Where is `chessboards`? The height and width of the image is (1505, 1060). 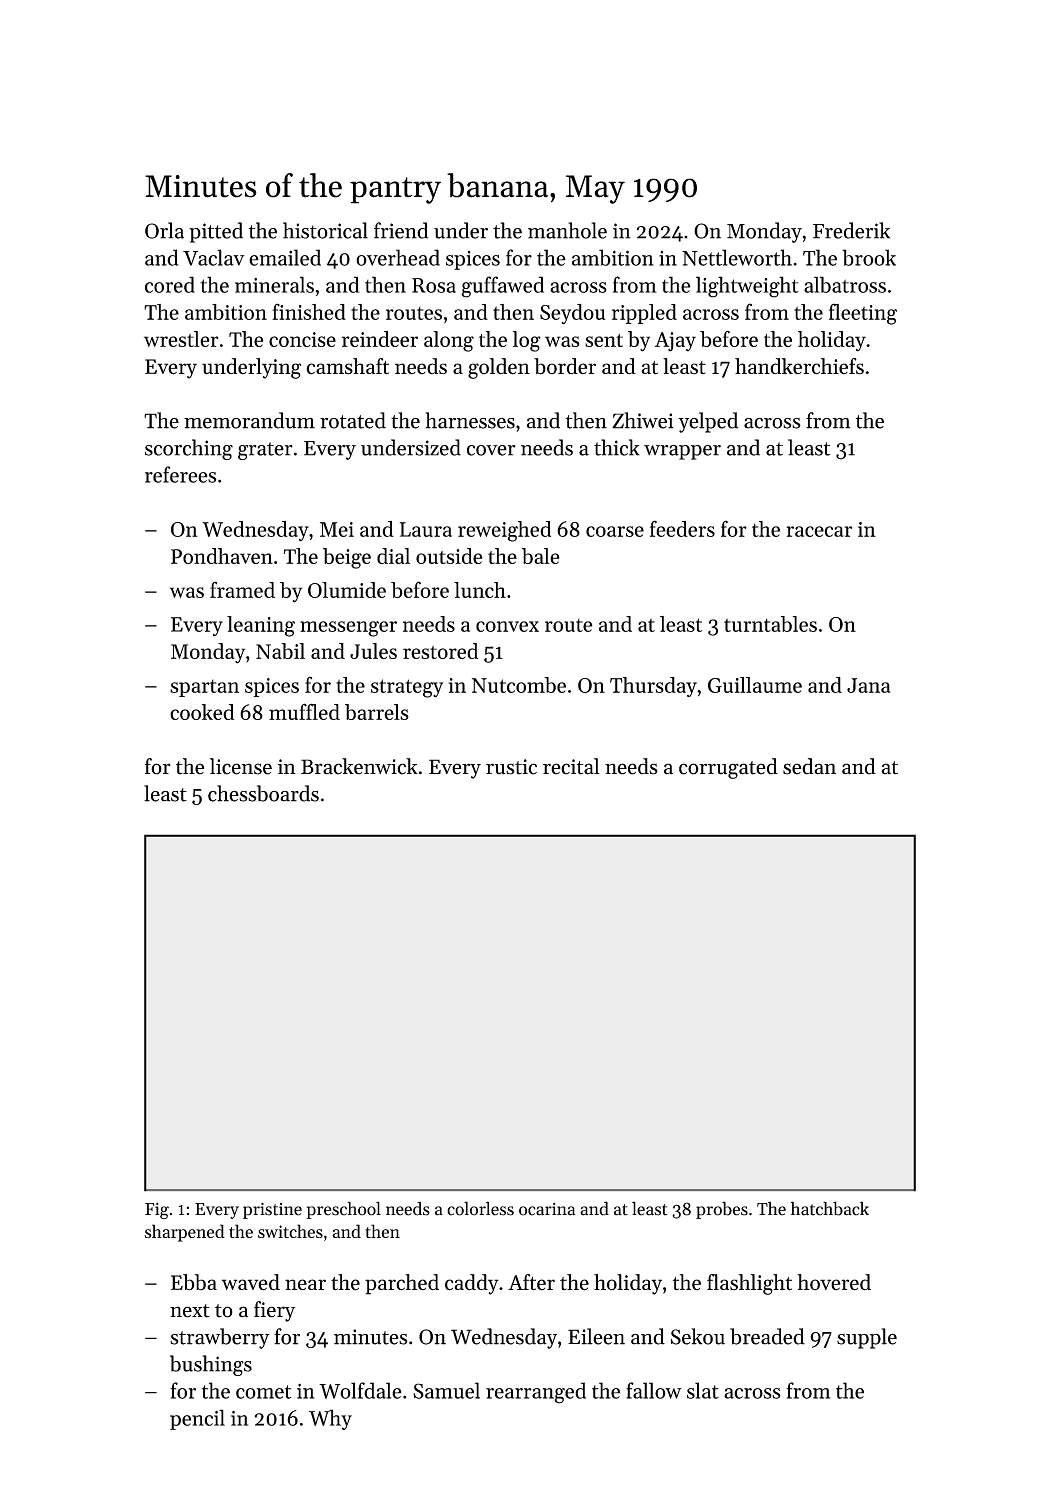 chessboards is located at coordinates (263, 793).
